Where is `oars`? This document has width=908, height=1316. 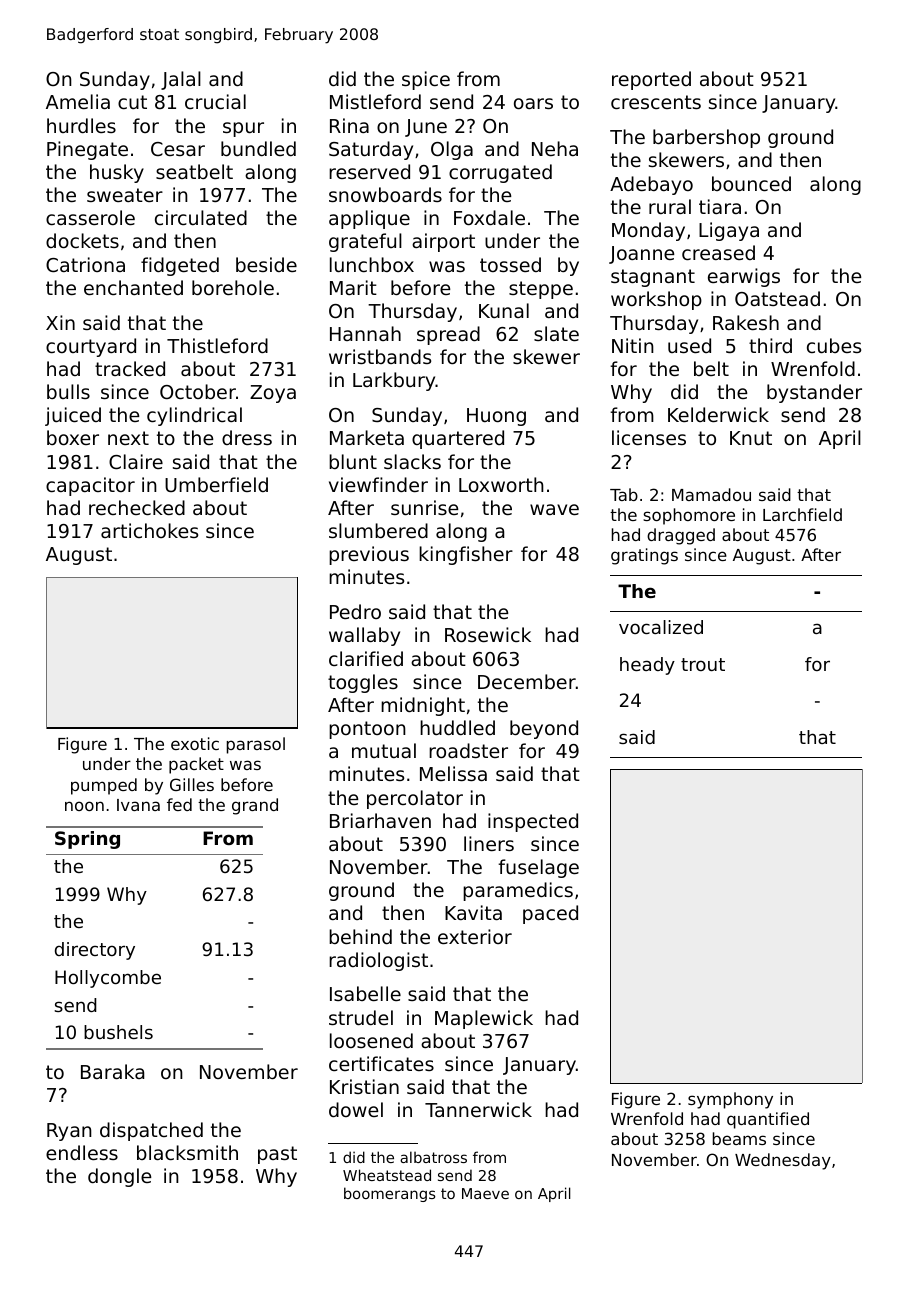
oars is located at coordinates (533, 103).
